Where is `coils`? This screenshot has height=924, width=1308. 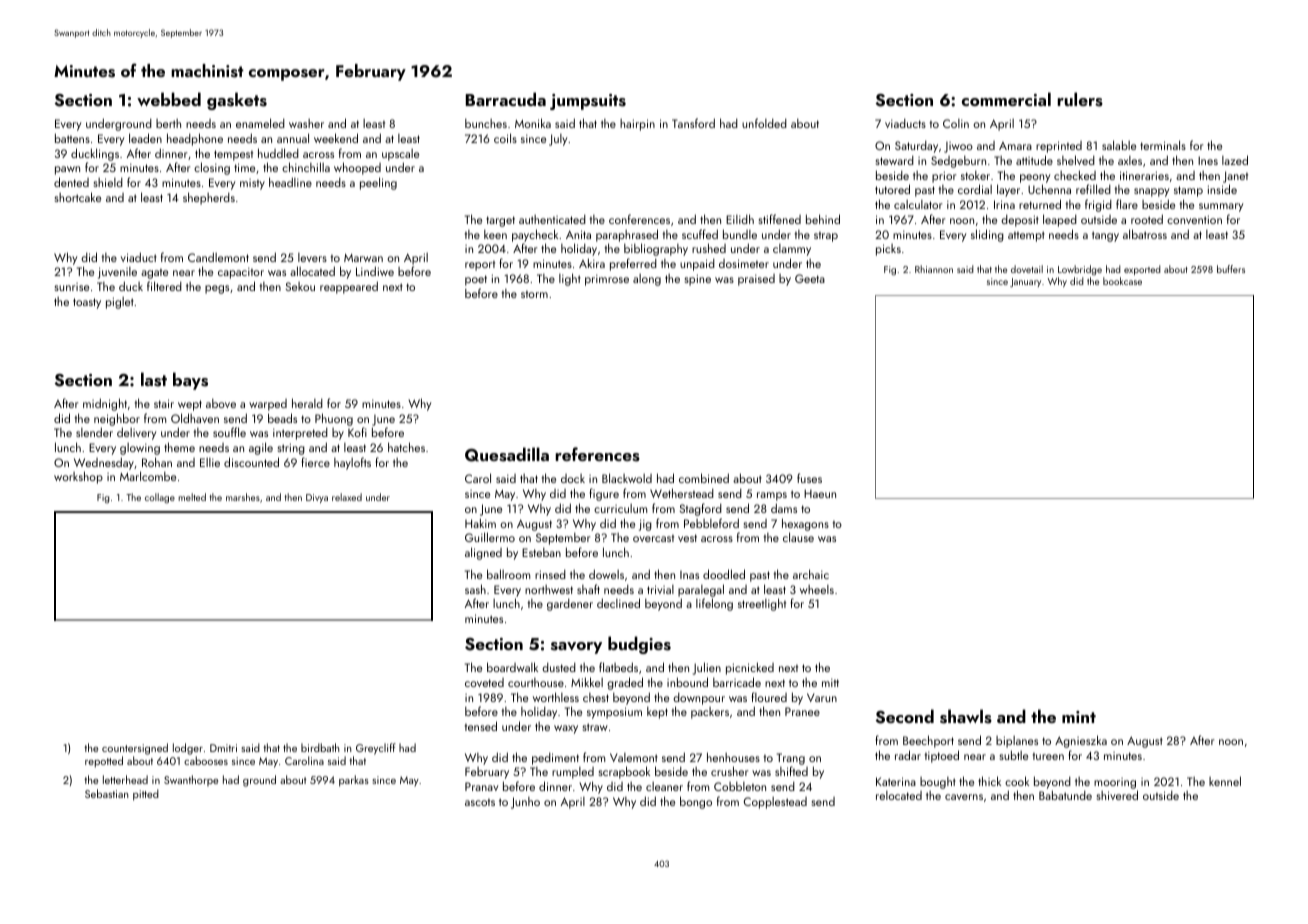 coils is located at coordinates (505, 138).
